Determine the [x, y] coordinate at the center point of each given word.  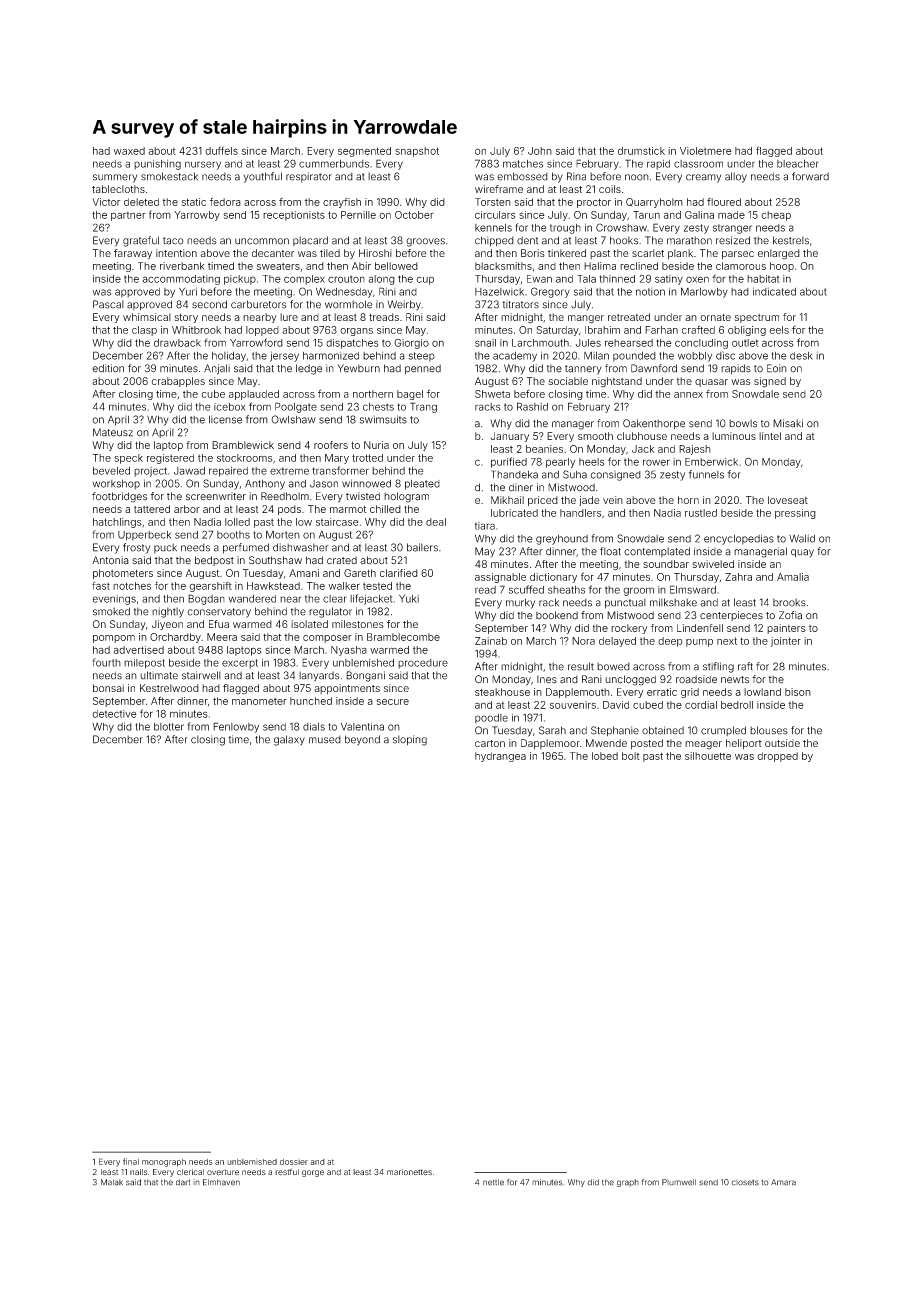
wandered [252, 599]
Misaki [788, 423]
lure [289, 317]
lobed [605, 756]
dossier [294, 1162]
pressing [795, 514]
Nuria [376, 445]
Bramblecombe [403, 637]
